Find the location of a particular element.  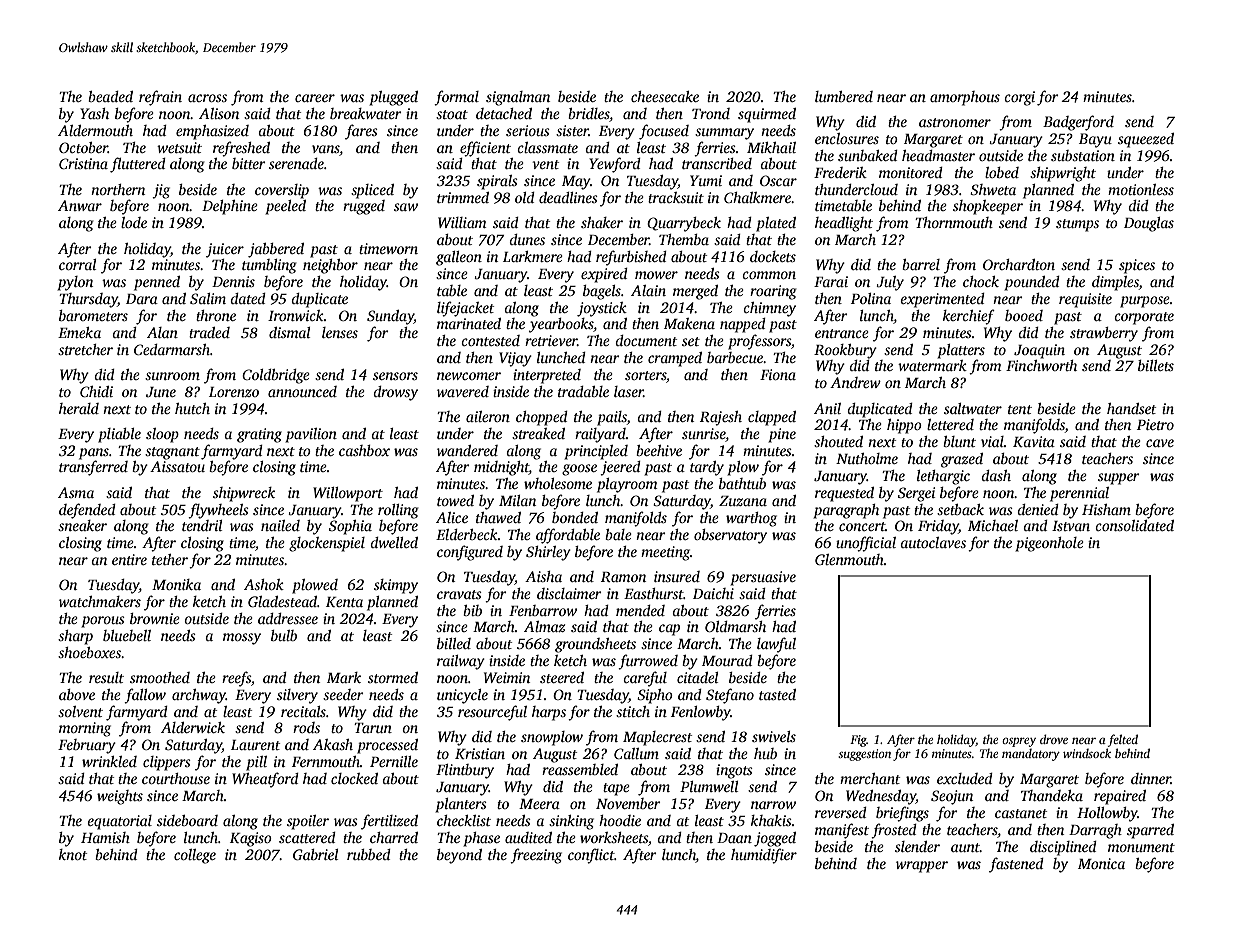

headmaster is located at coordinates (938, 155).
